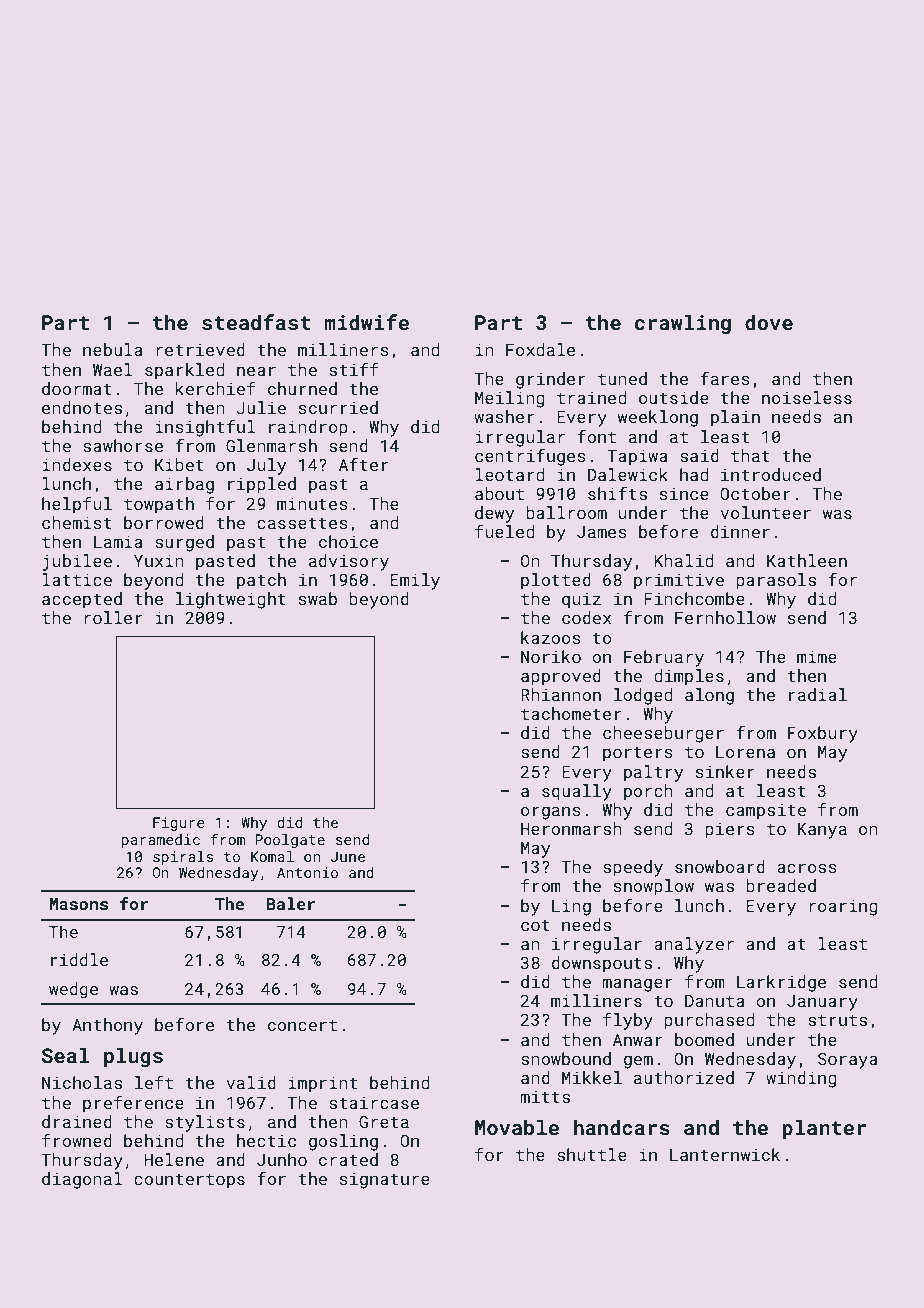 The image size is (924, 1308). What do you see at coordinates (540, 349) in the page?
I see `Foxdale` at bounding box center [540, 349].
